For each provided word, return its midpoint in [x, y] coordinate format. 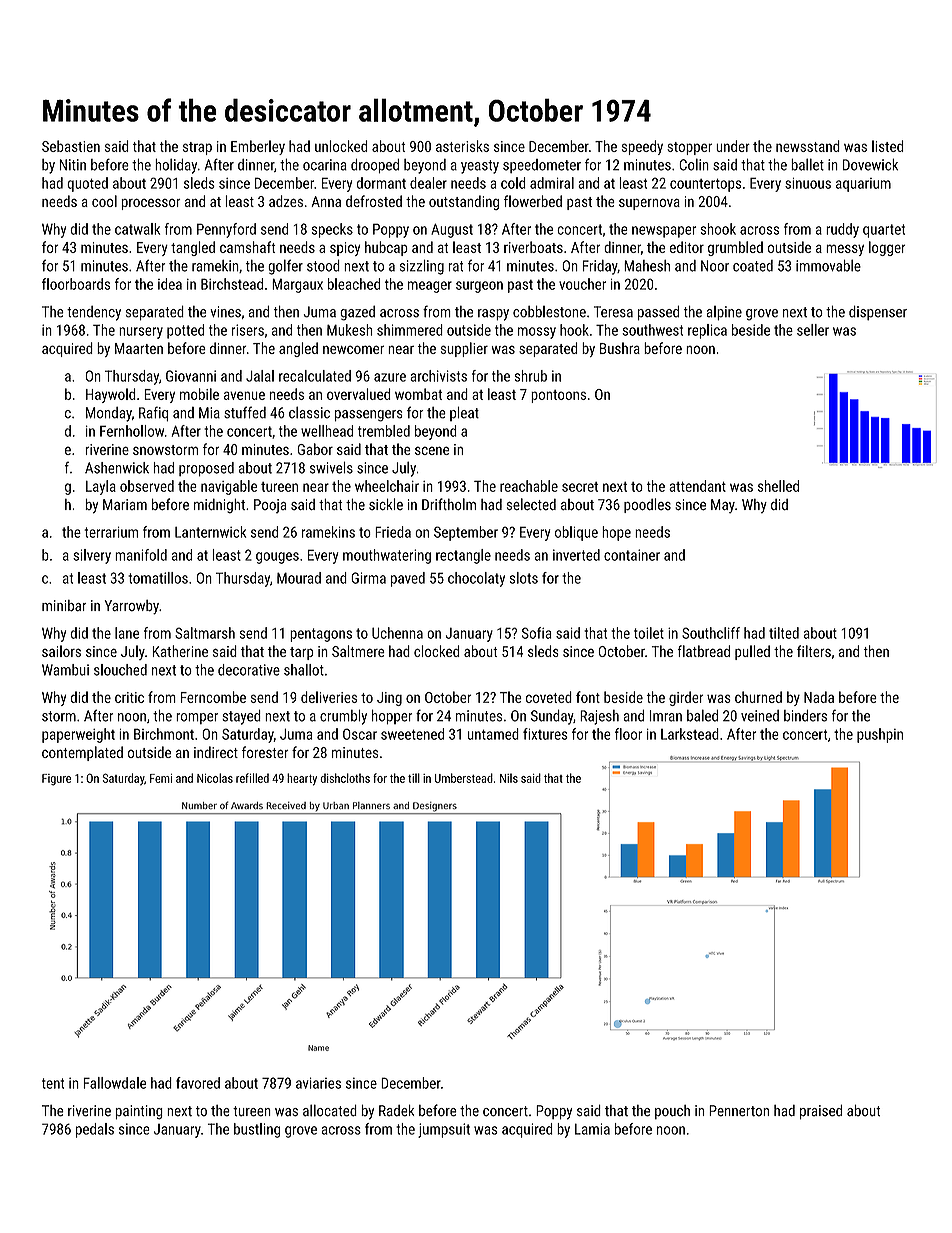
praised [821, 1112]
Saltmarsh [205, 633]
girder [686, 698]
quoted [87, 184]
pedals [95, 1130]
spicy [345, 249]
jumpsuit [444, 1130]
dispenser [878, 313]
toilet [649, 633]
